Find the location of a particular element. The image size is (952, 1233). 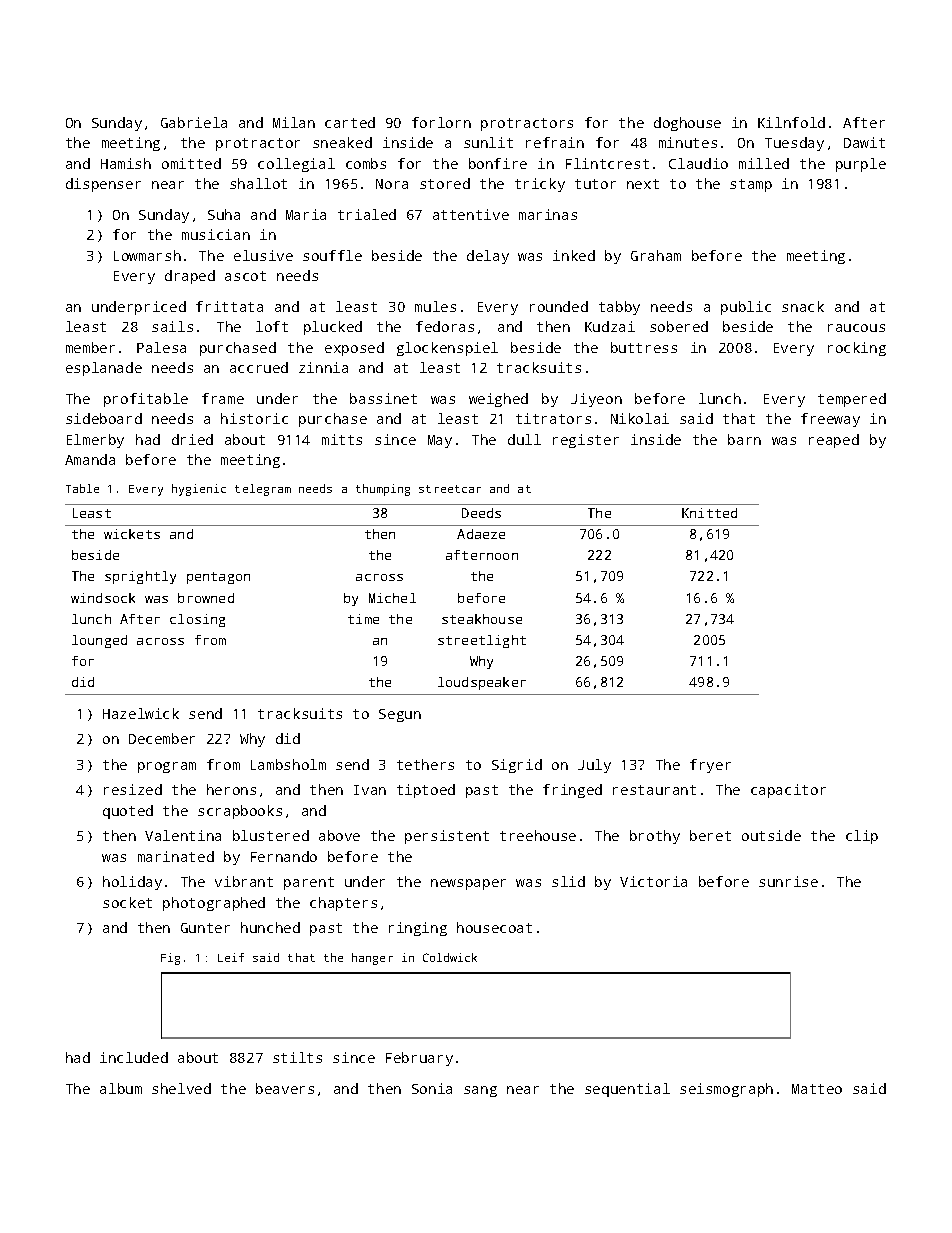

purple is located at coordinates (861, 165).
